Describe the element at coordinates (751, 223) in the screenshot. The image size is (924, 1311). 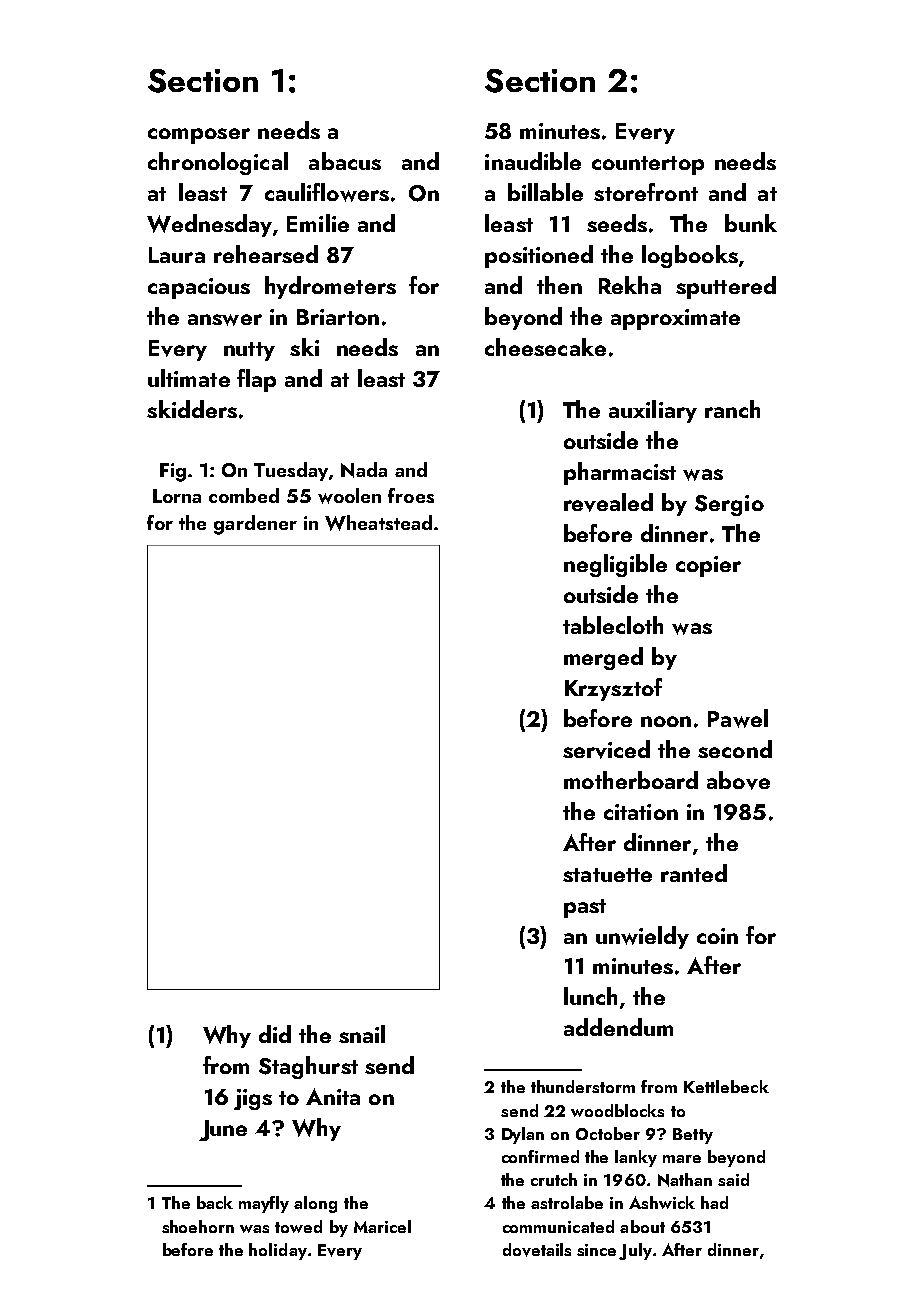
I see `bunk` at that location.
